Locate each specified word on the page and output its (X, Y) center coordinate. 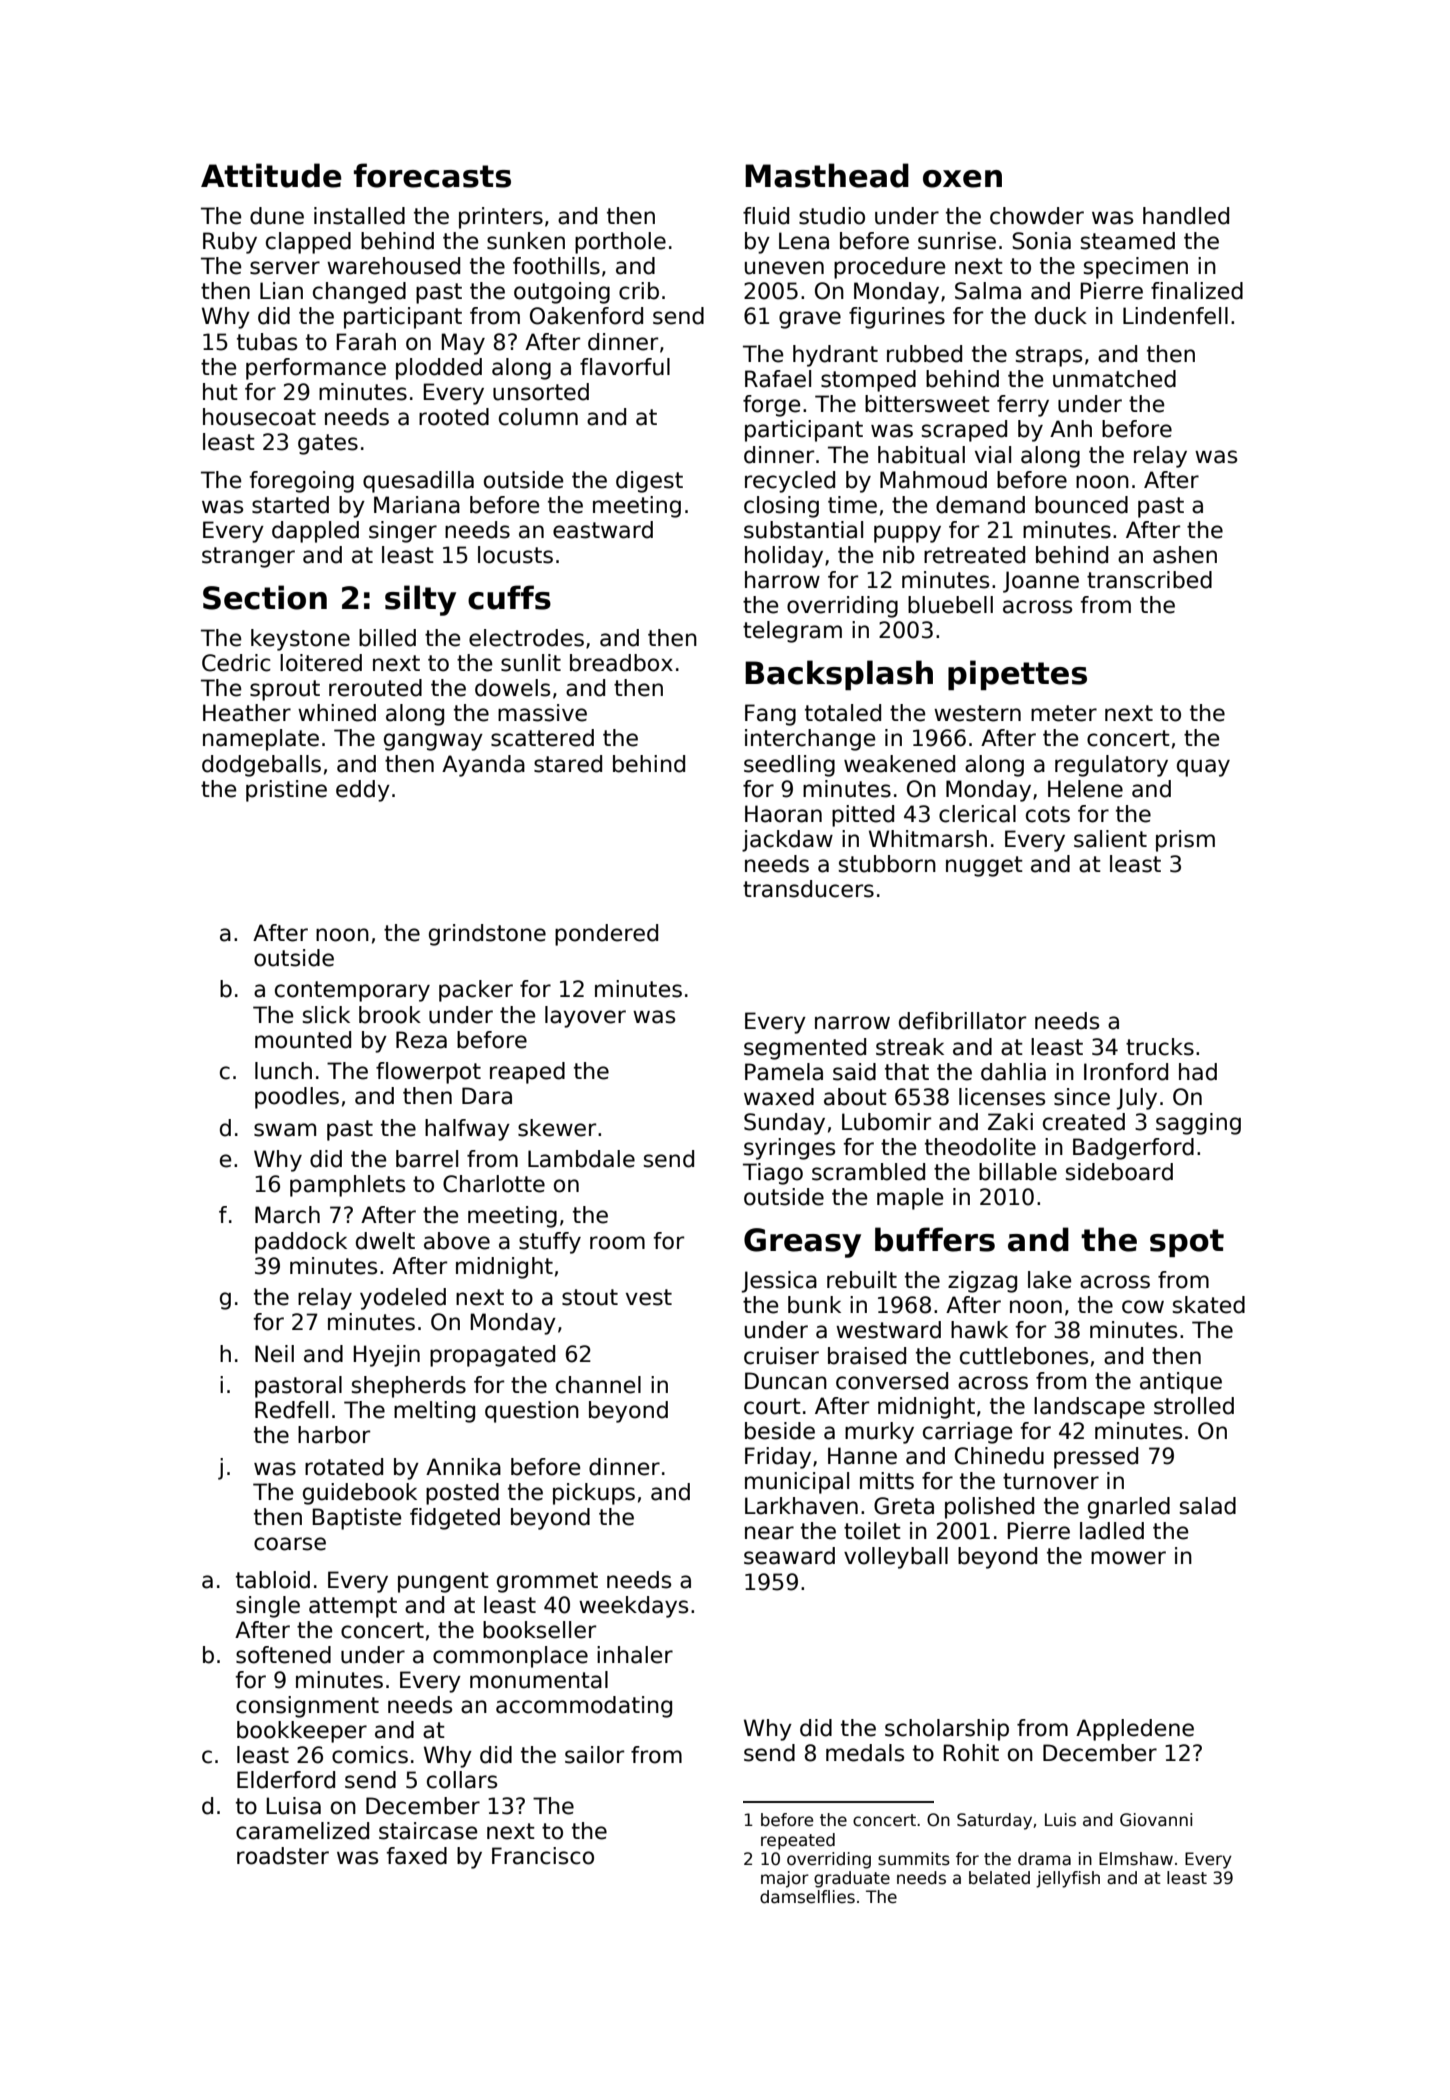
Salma (988, 291)
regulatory (1111, 766)
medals (865, 1753)
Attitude (271, 175)
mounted (303, 1040)
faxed (416, 1856)
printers (501, 218)
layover (585, 1017)
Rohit (971, 1753)
